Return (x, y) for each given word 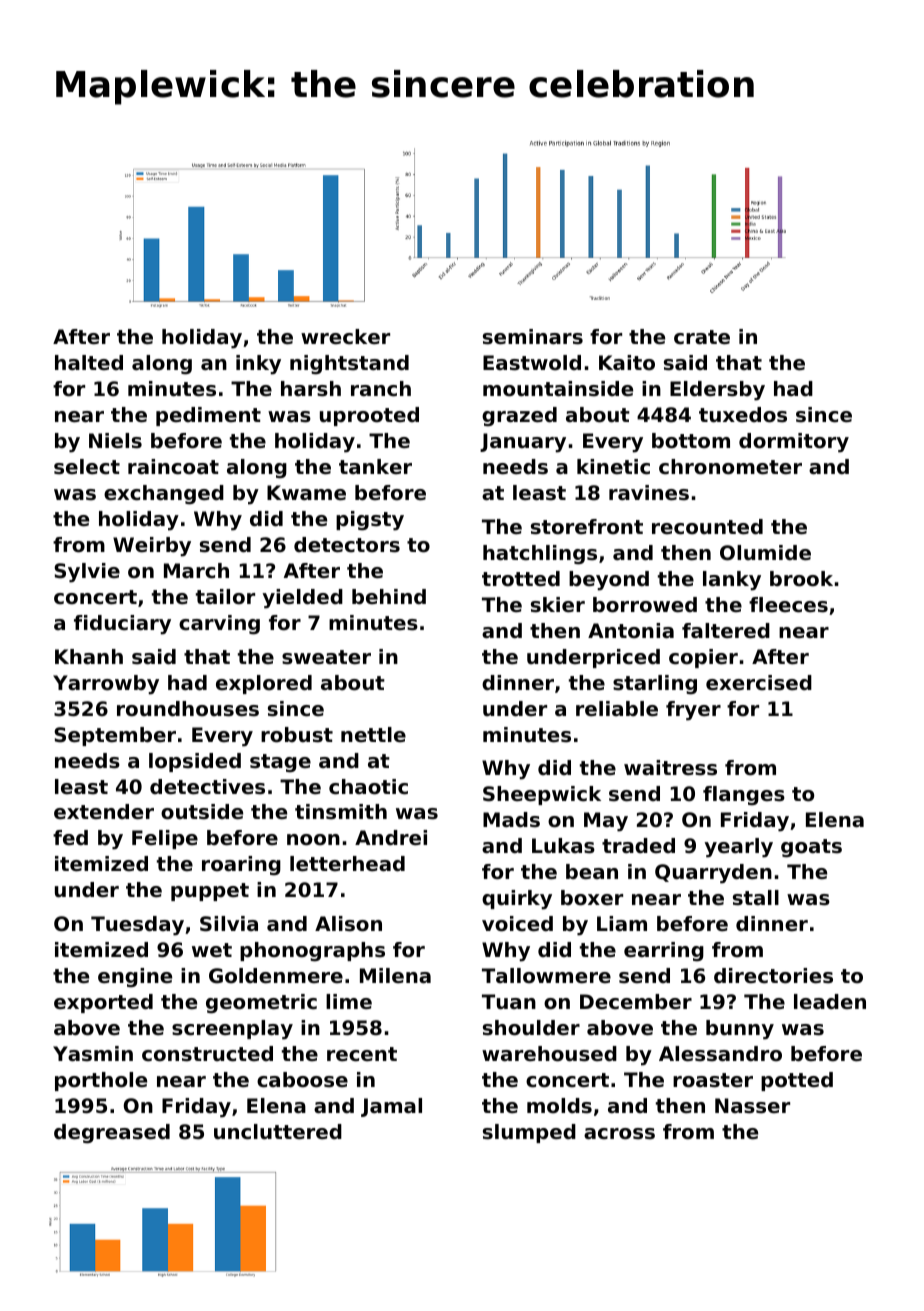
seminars (533, 337)
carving (219, 625)
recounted (707, 527)
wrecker (345, 337)
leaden (830, 1001)
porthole (101, 1081)
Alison (348, 924)
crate (702, 337)
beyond (609, 581)
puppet (210, 892)
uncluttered (278, 1132)
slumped (529, 1133)
